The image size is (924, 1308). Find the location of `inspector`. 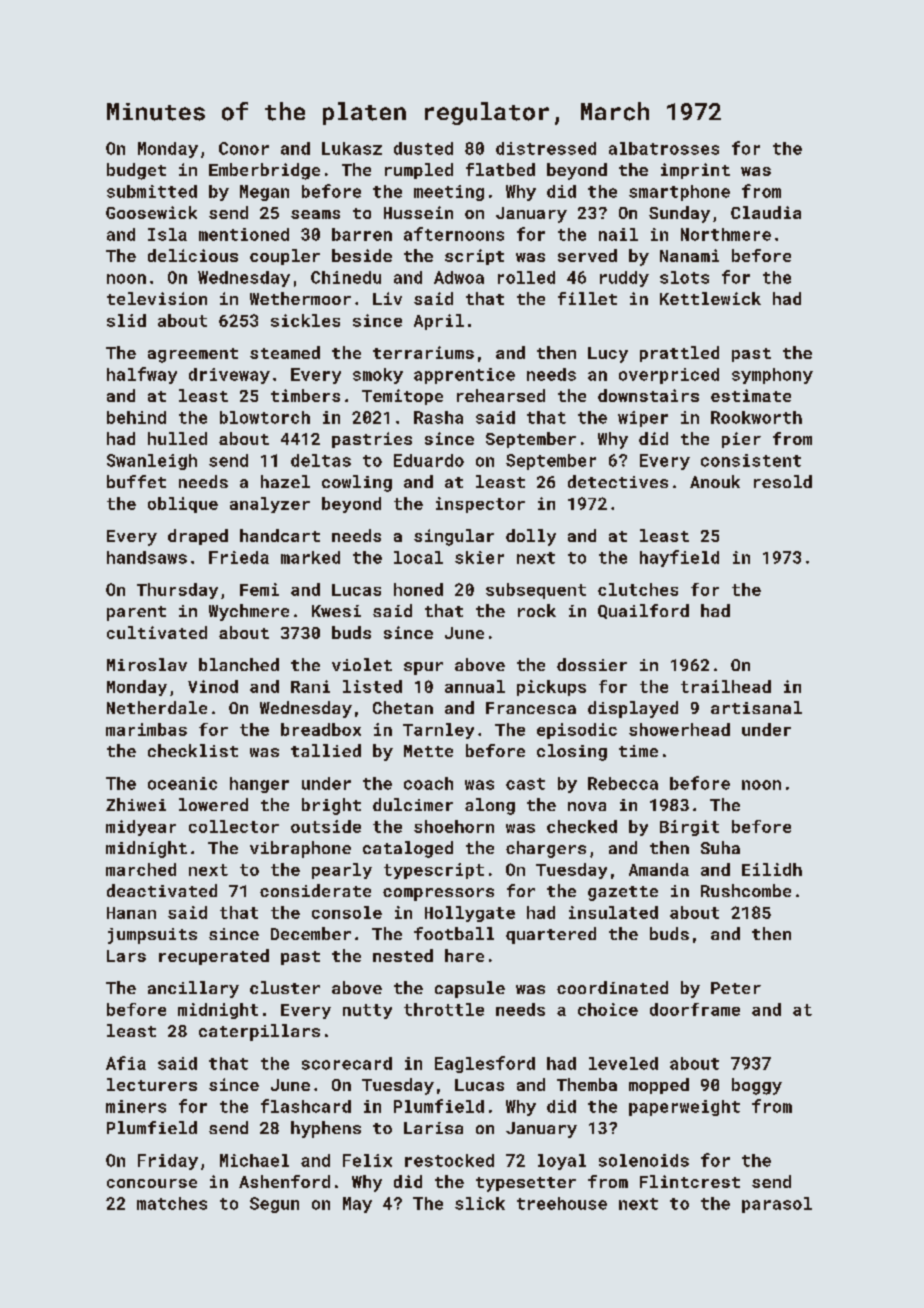

inspector is located at coordinates (480, 505).
